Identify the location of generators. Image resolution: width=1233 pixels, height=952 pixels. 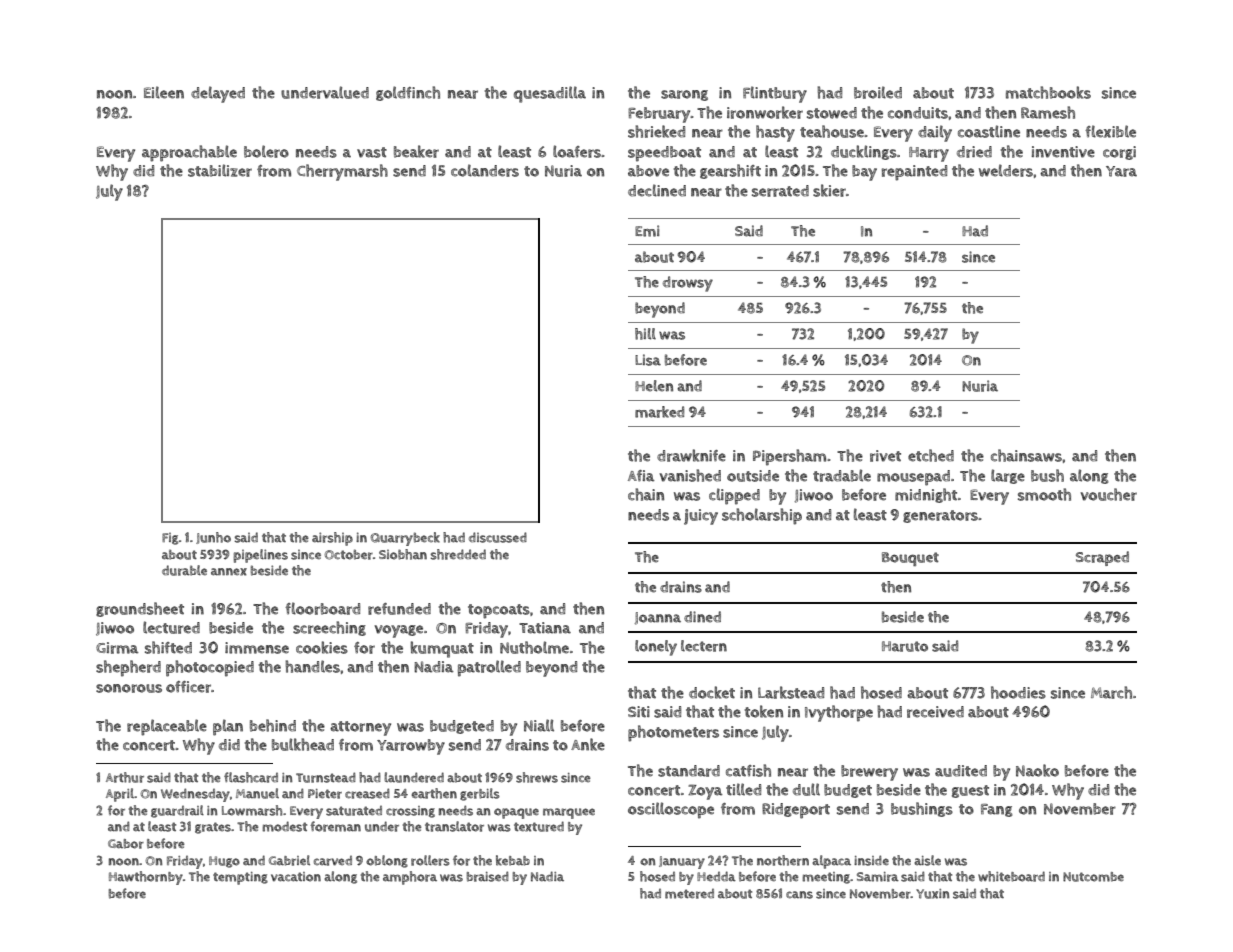
(940, 516).
